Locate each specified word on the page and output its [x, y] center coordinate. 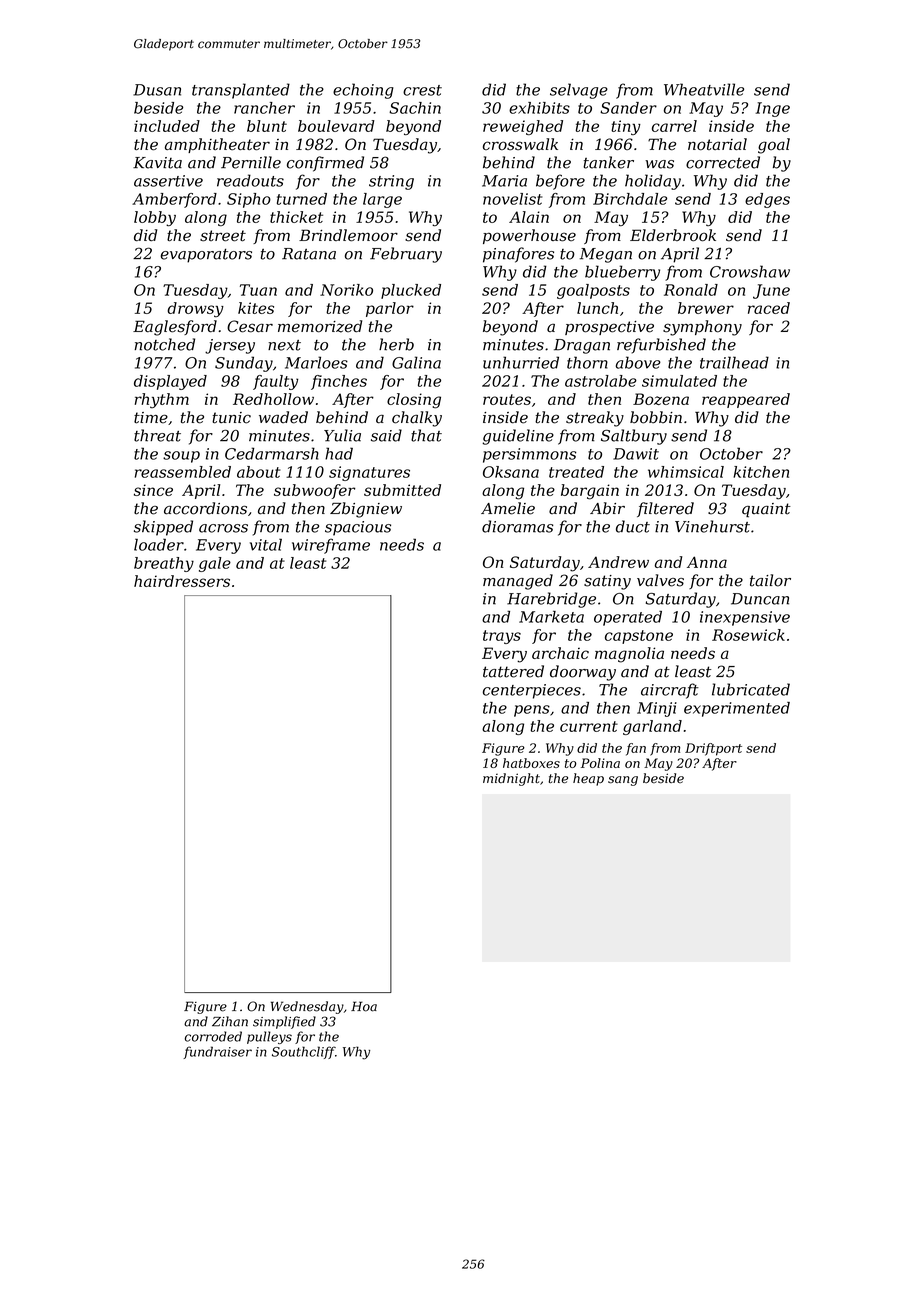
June [771, 291]
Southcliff [303, 1052]
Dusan [157, 90]
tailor [770, 580]
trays [502, 637]
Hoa [364, 1006]
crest [422, 90]
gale [215, 564]
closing [414, 401]
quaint [766, 510]
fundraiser [217, 1052]
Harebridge [551, 600]
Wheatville [704, 89]
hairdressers [182, 581]
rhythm [162, 401]
